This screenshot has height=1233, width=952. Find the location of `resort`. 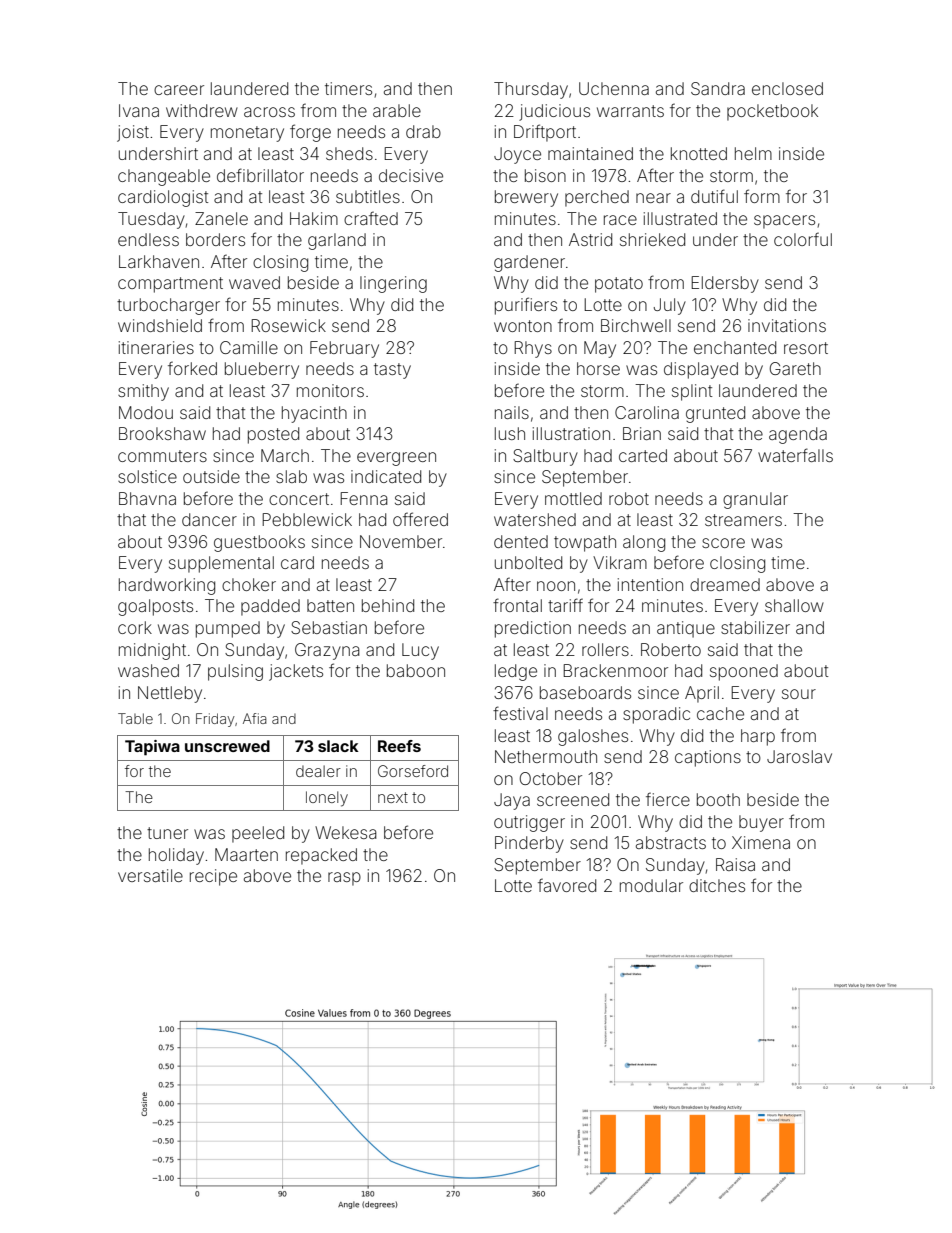

resort is located at coordinates (806, 348).
